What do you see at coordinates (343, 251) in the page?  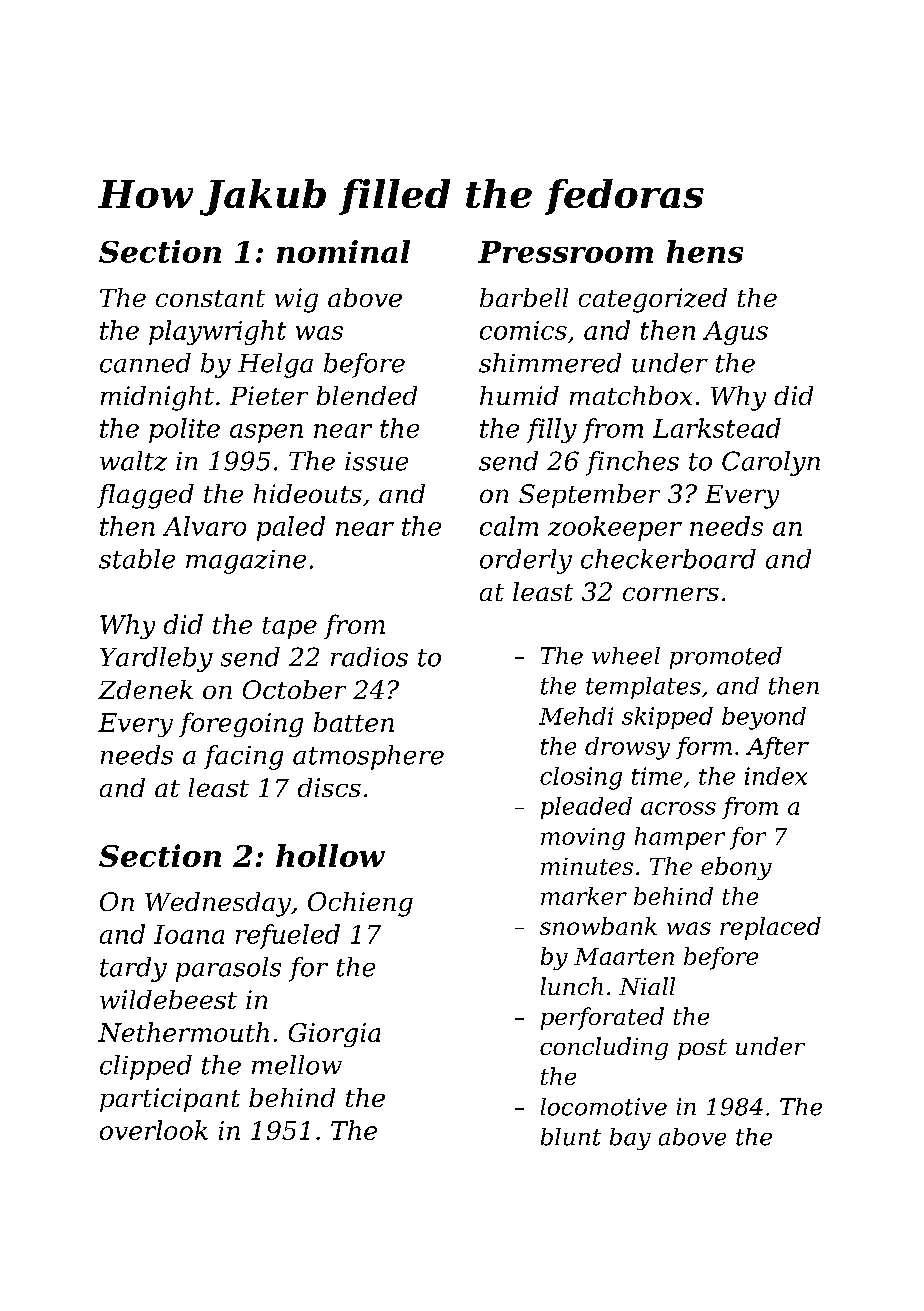 I see `nominal` at bounding box center [343, 251].
